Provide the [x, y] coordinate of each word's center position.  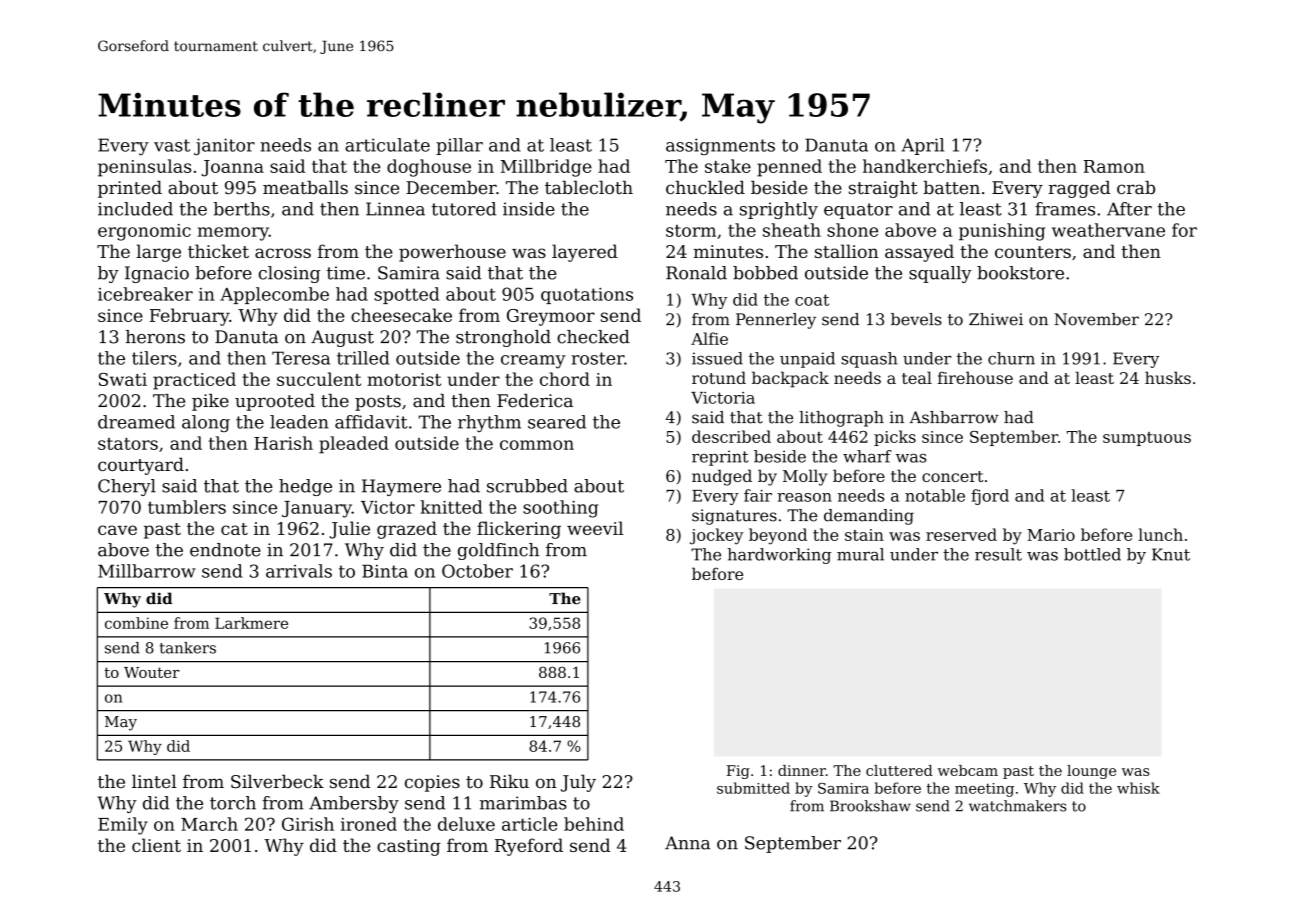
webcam [968, 770]
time [346, 273]
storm [691, 231]
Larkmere [251, 623]
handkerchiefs [925, 166]
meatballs [305, 187]
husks [1168, 377]
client [156, 845]
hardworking [779, 556]
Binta [385, 571]
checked [593, 337]
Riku [509, 781]
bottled [1092, 554]
